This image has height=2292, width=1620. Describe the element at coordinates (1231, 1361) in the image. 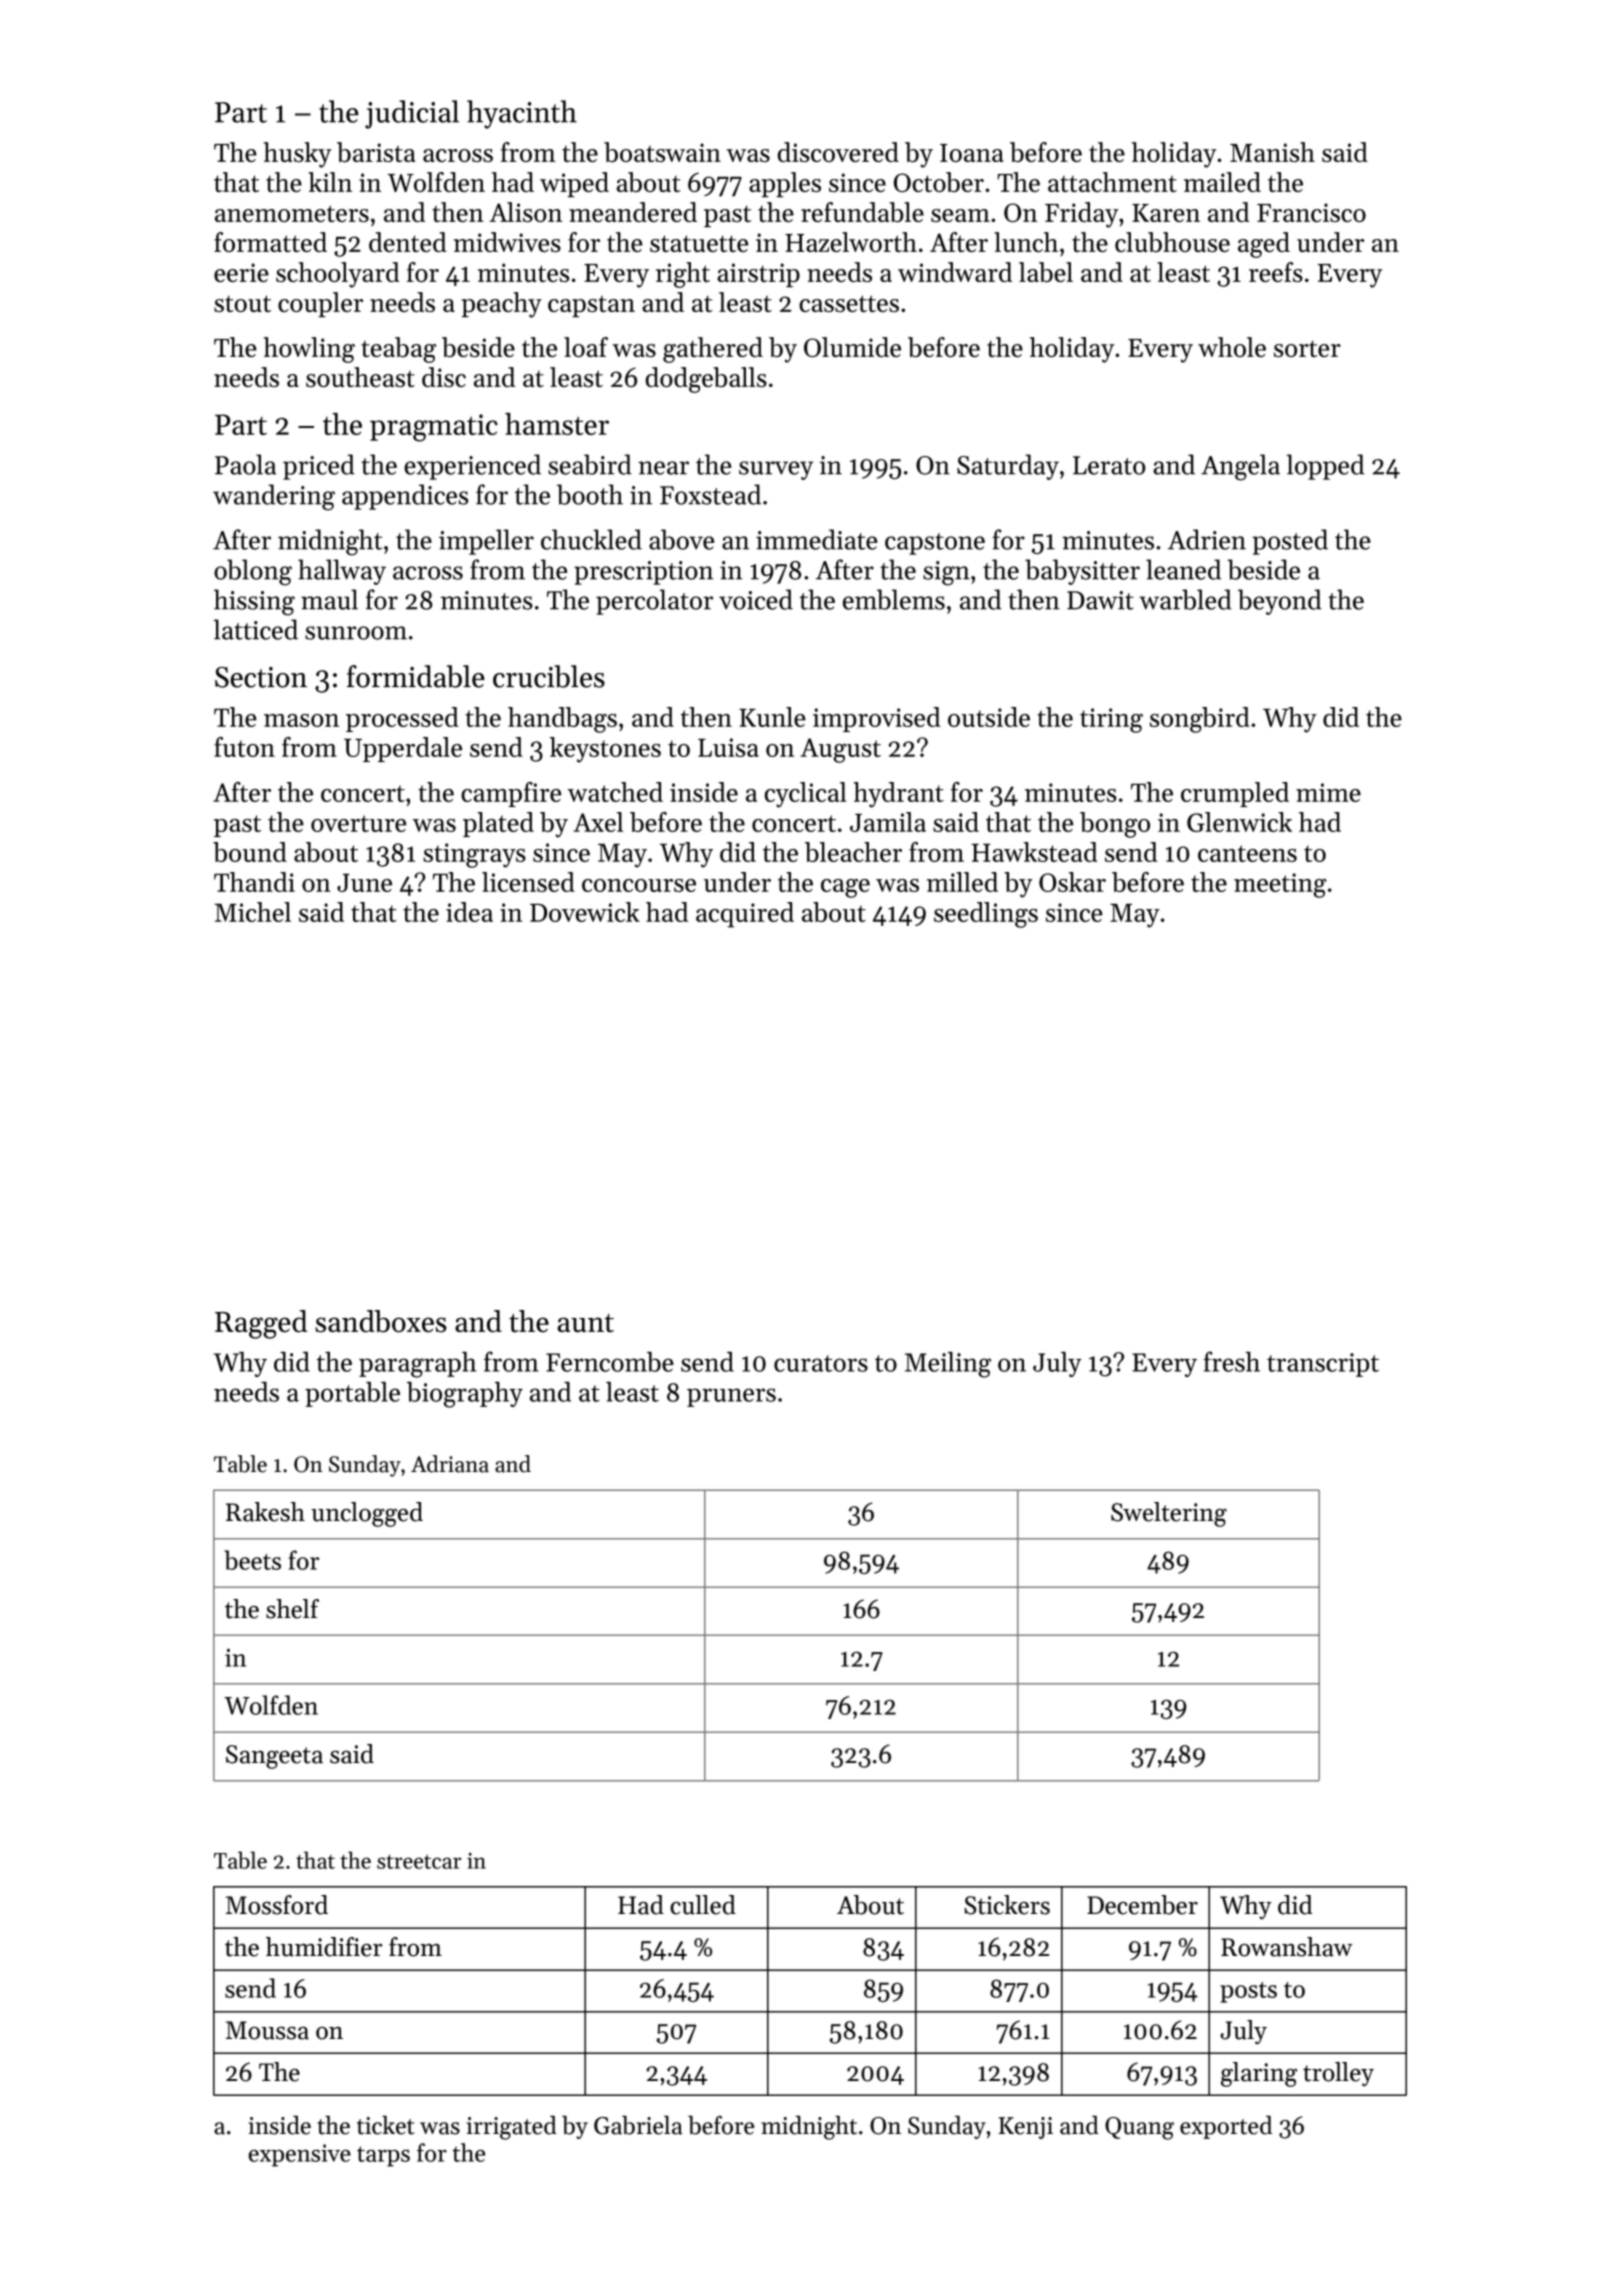

I see `fresh` at that location.
